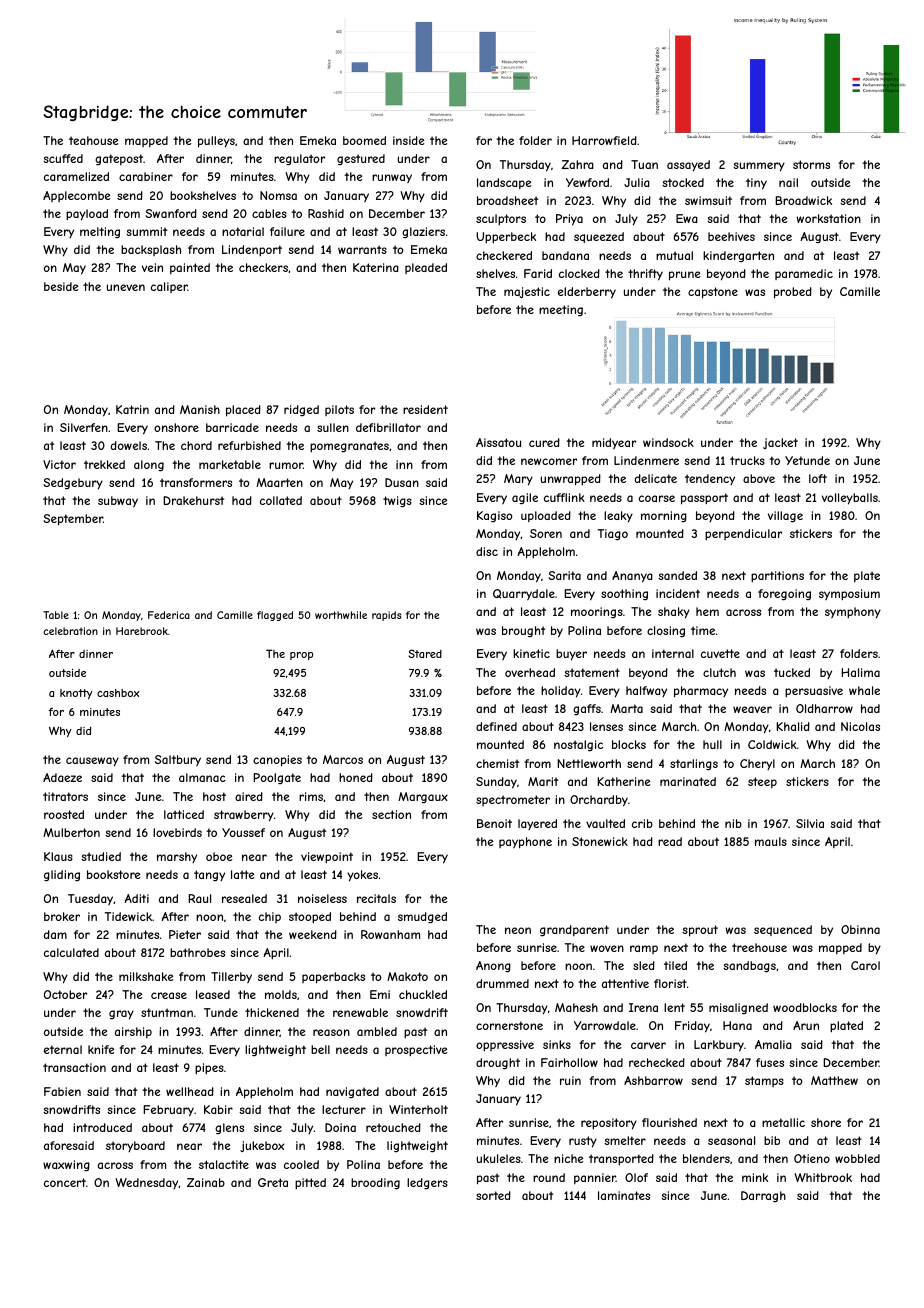  I want to click on passport, so click(704, 499).
